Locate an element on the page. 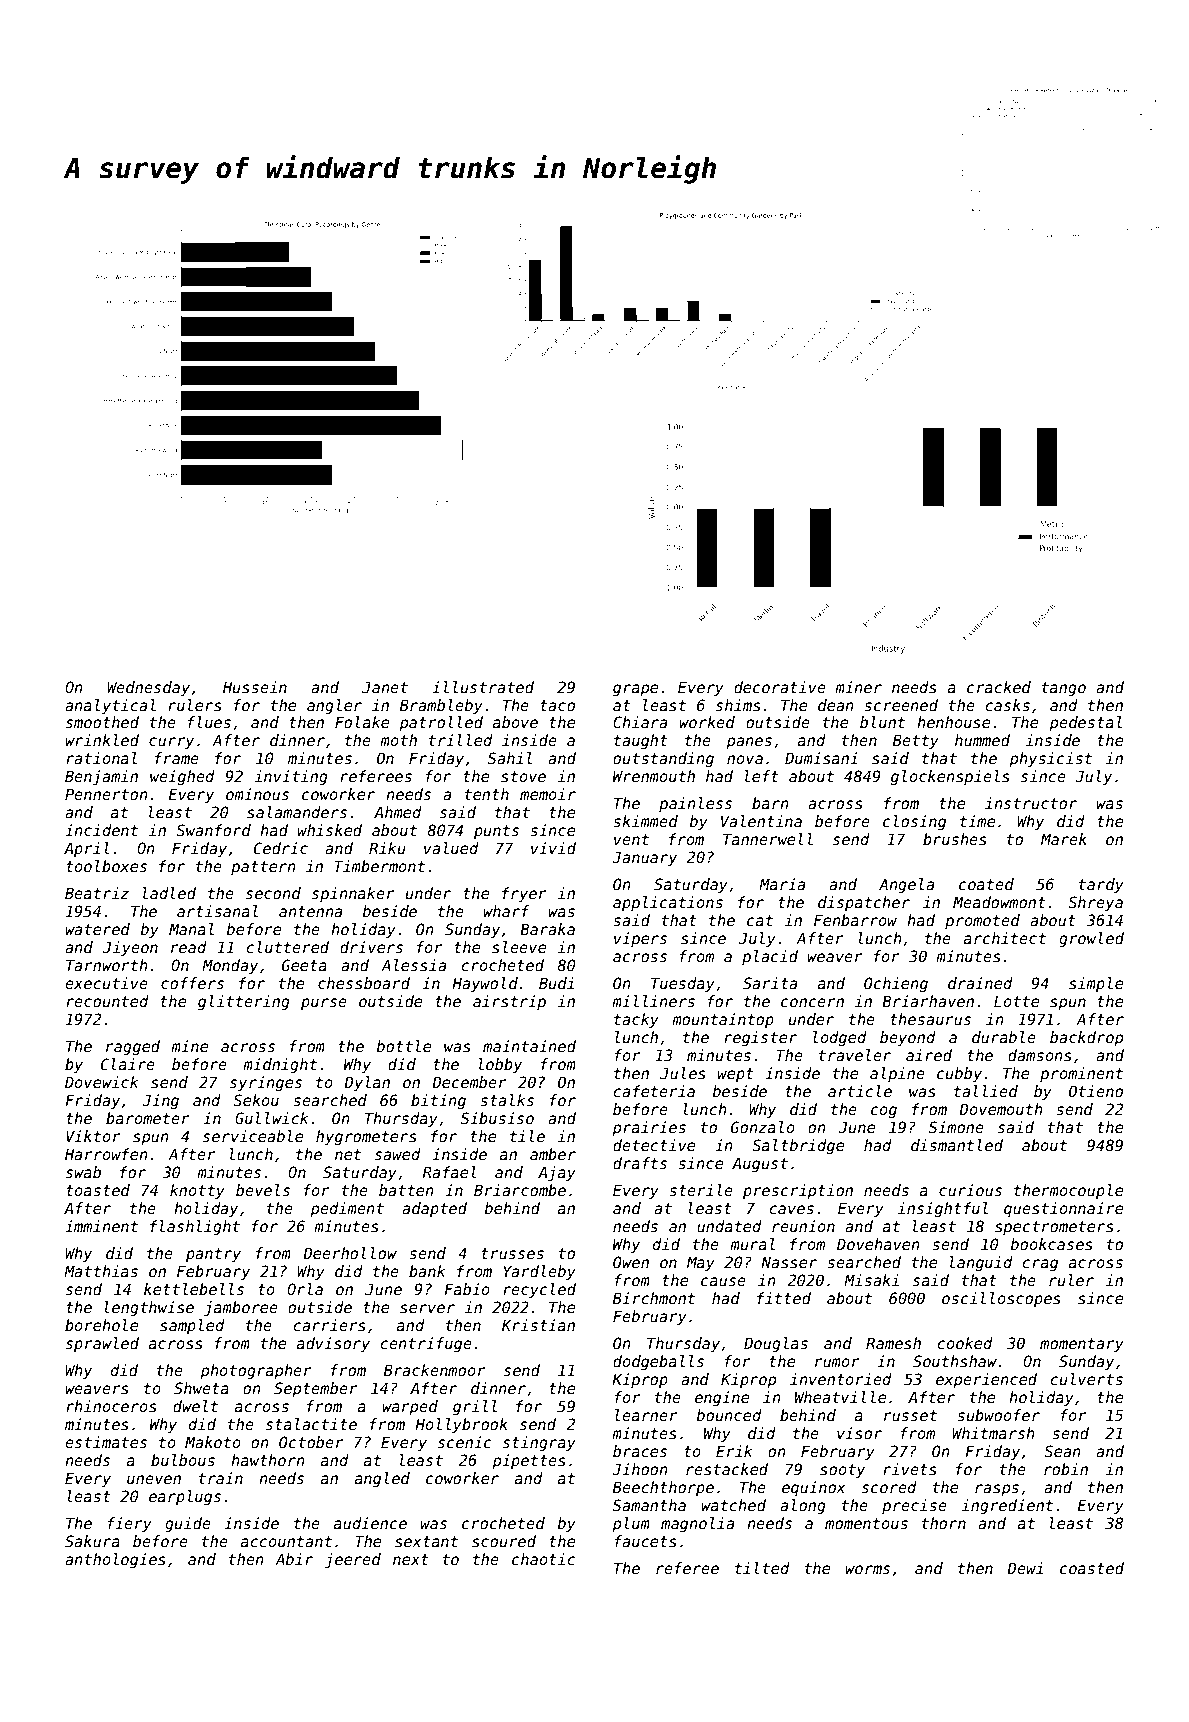 The height and width of the image is (1722, 1189). Hussein is located at coordinates (255, 687).
